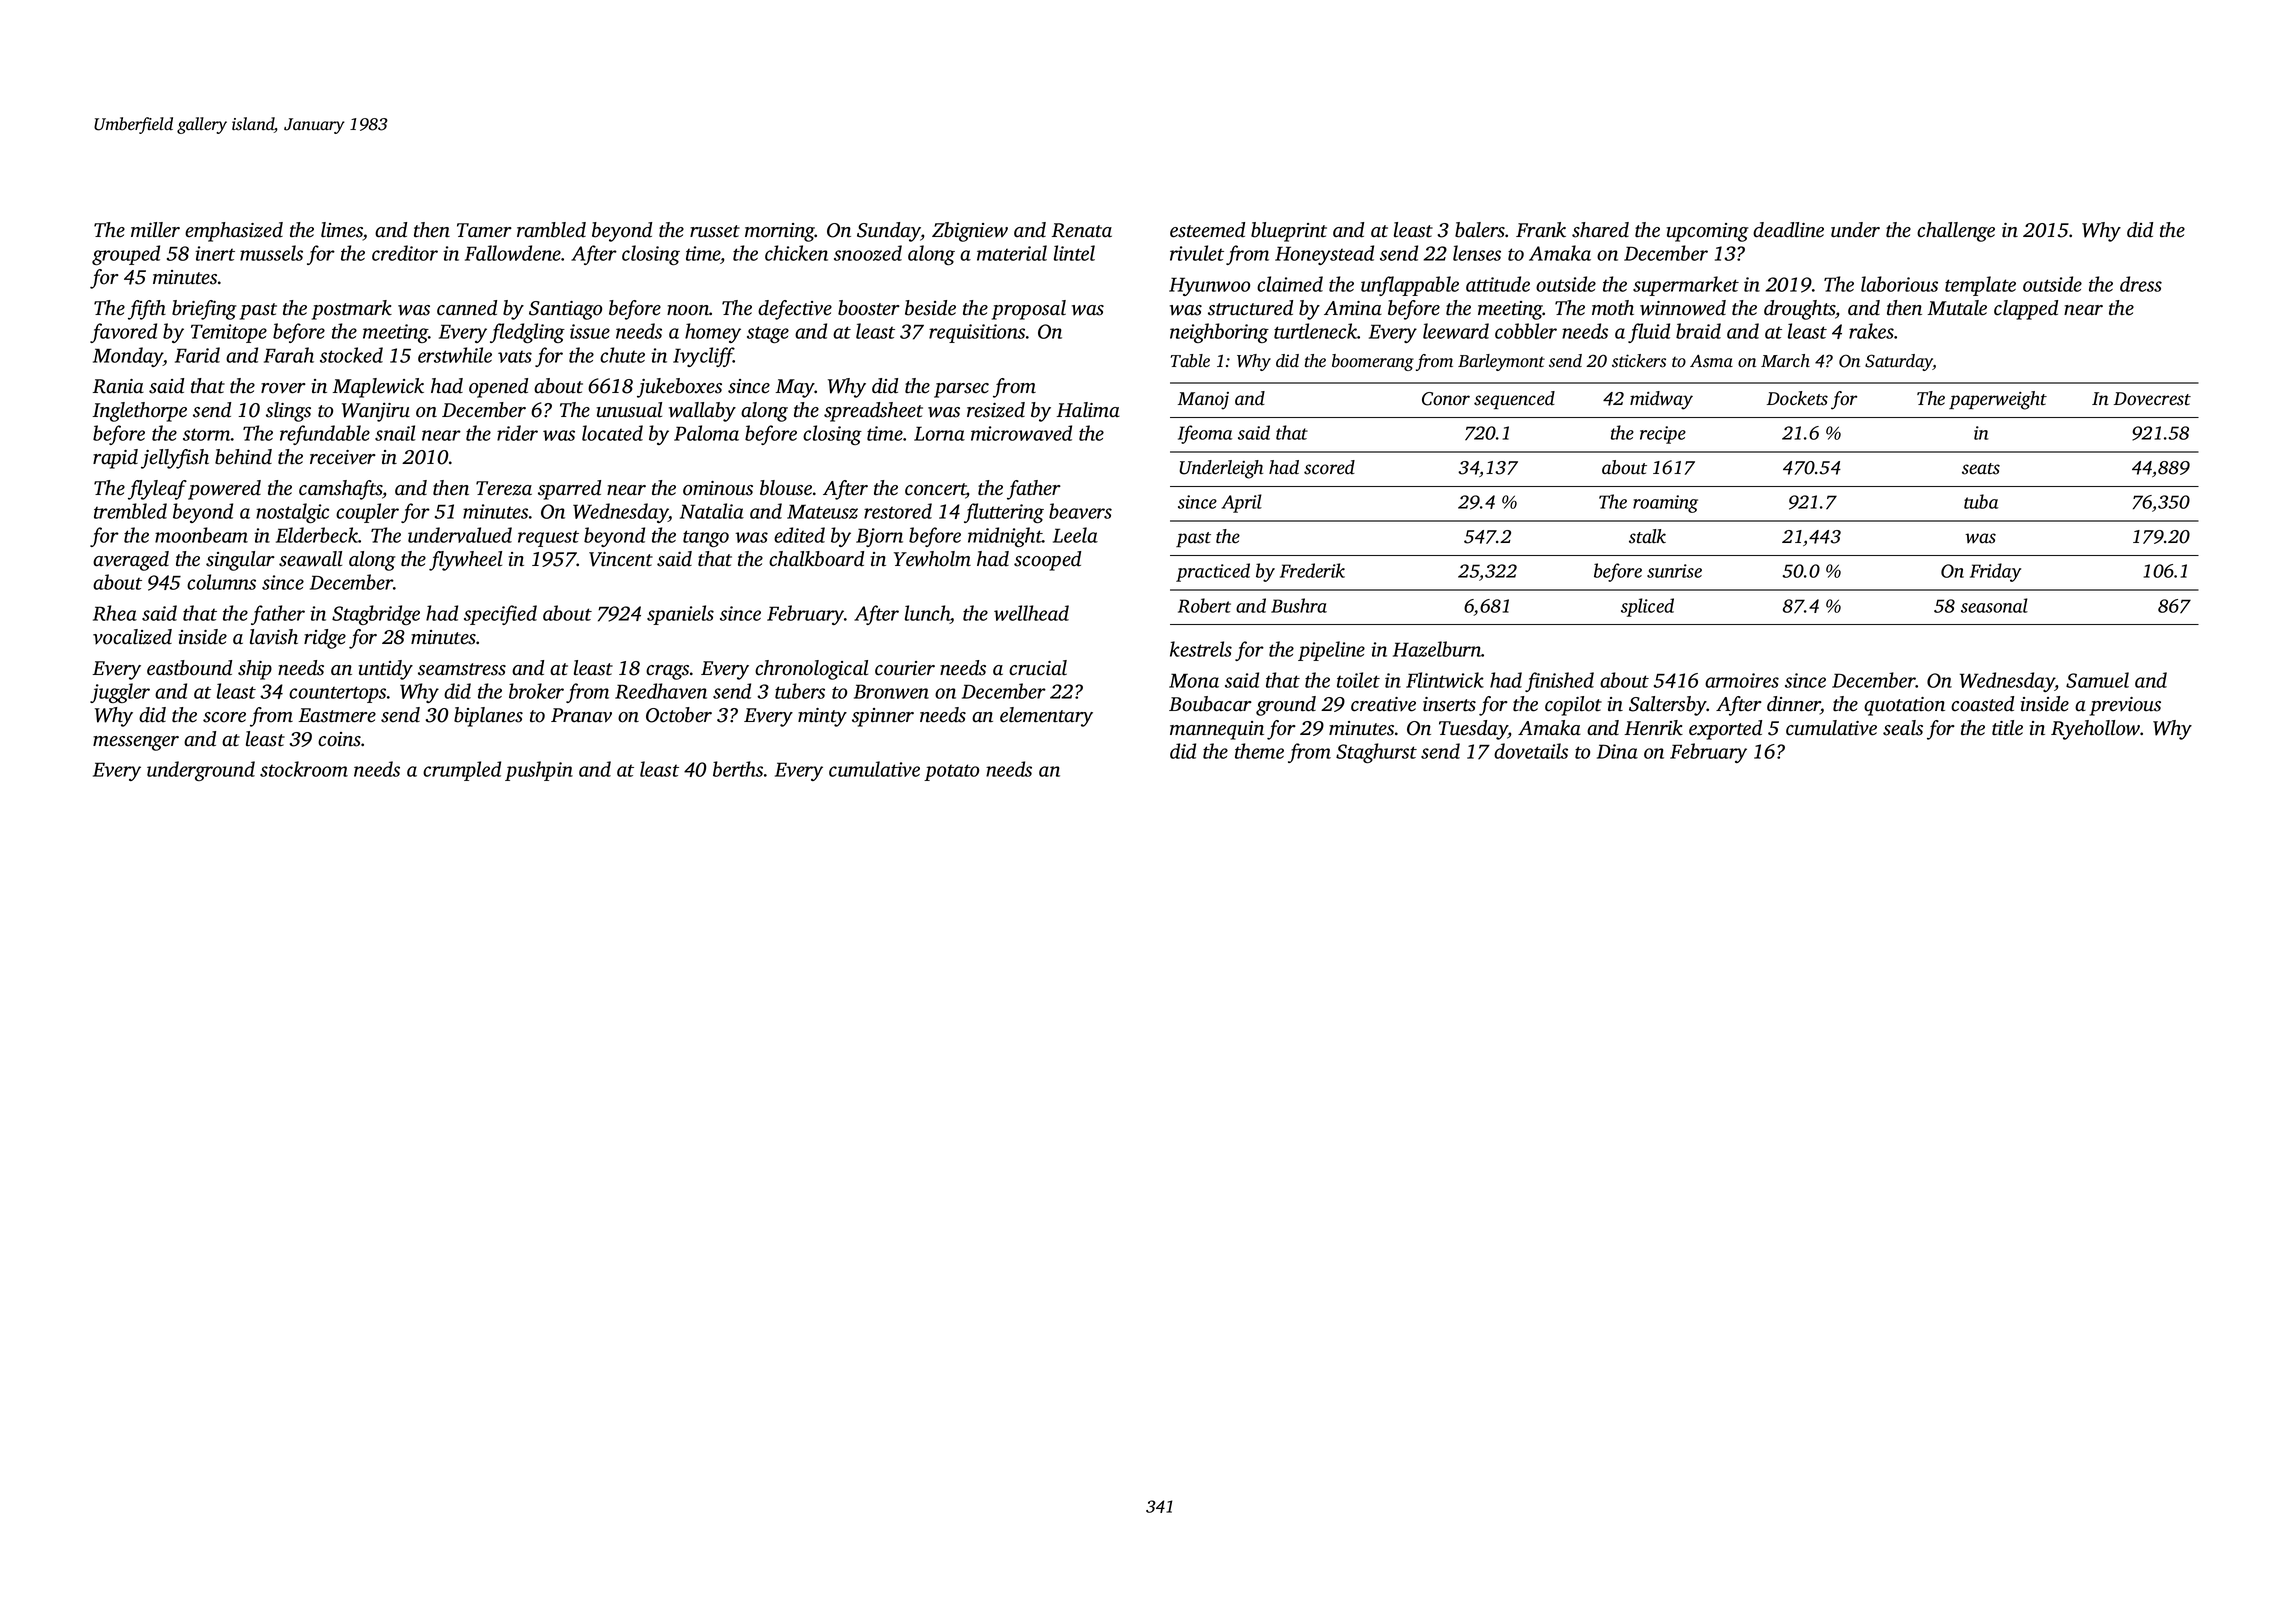 This screenshot has height=1620, width=2292. I want to click on May, so click(795, 388).
